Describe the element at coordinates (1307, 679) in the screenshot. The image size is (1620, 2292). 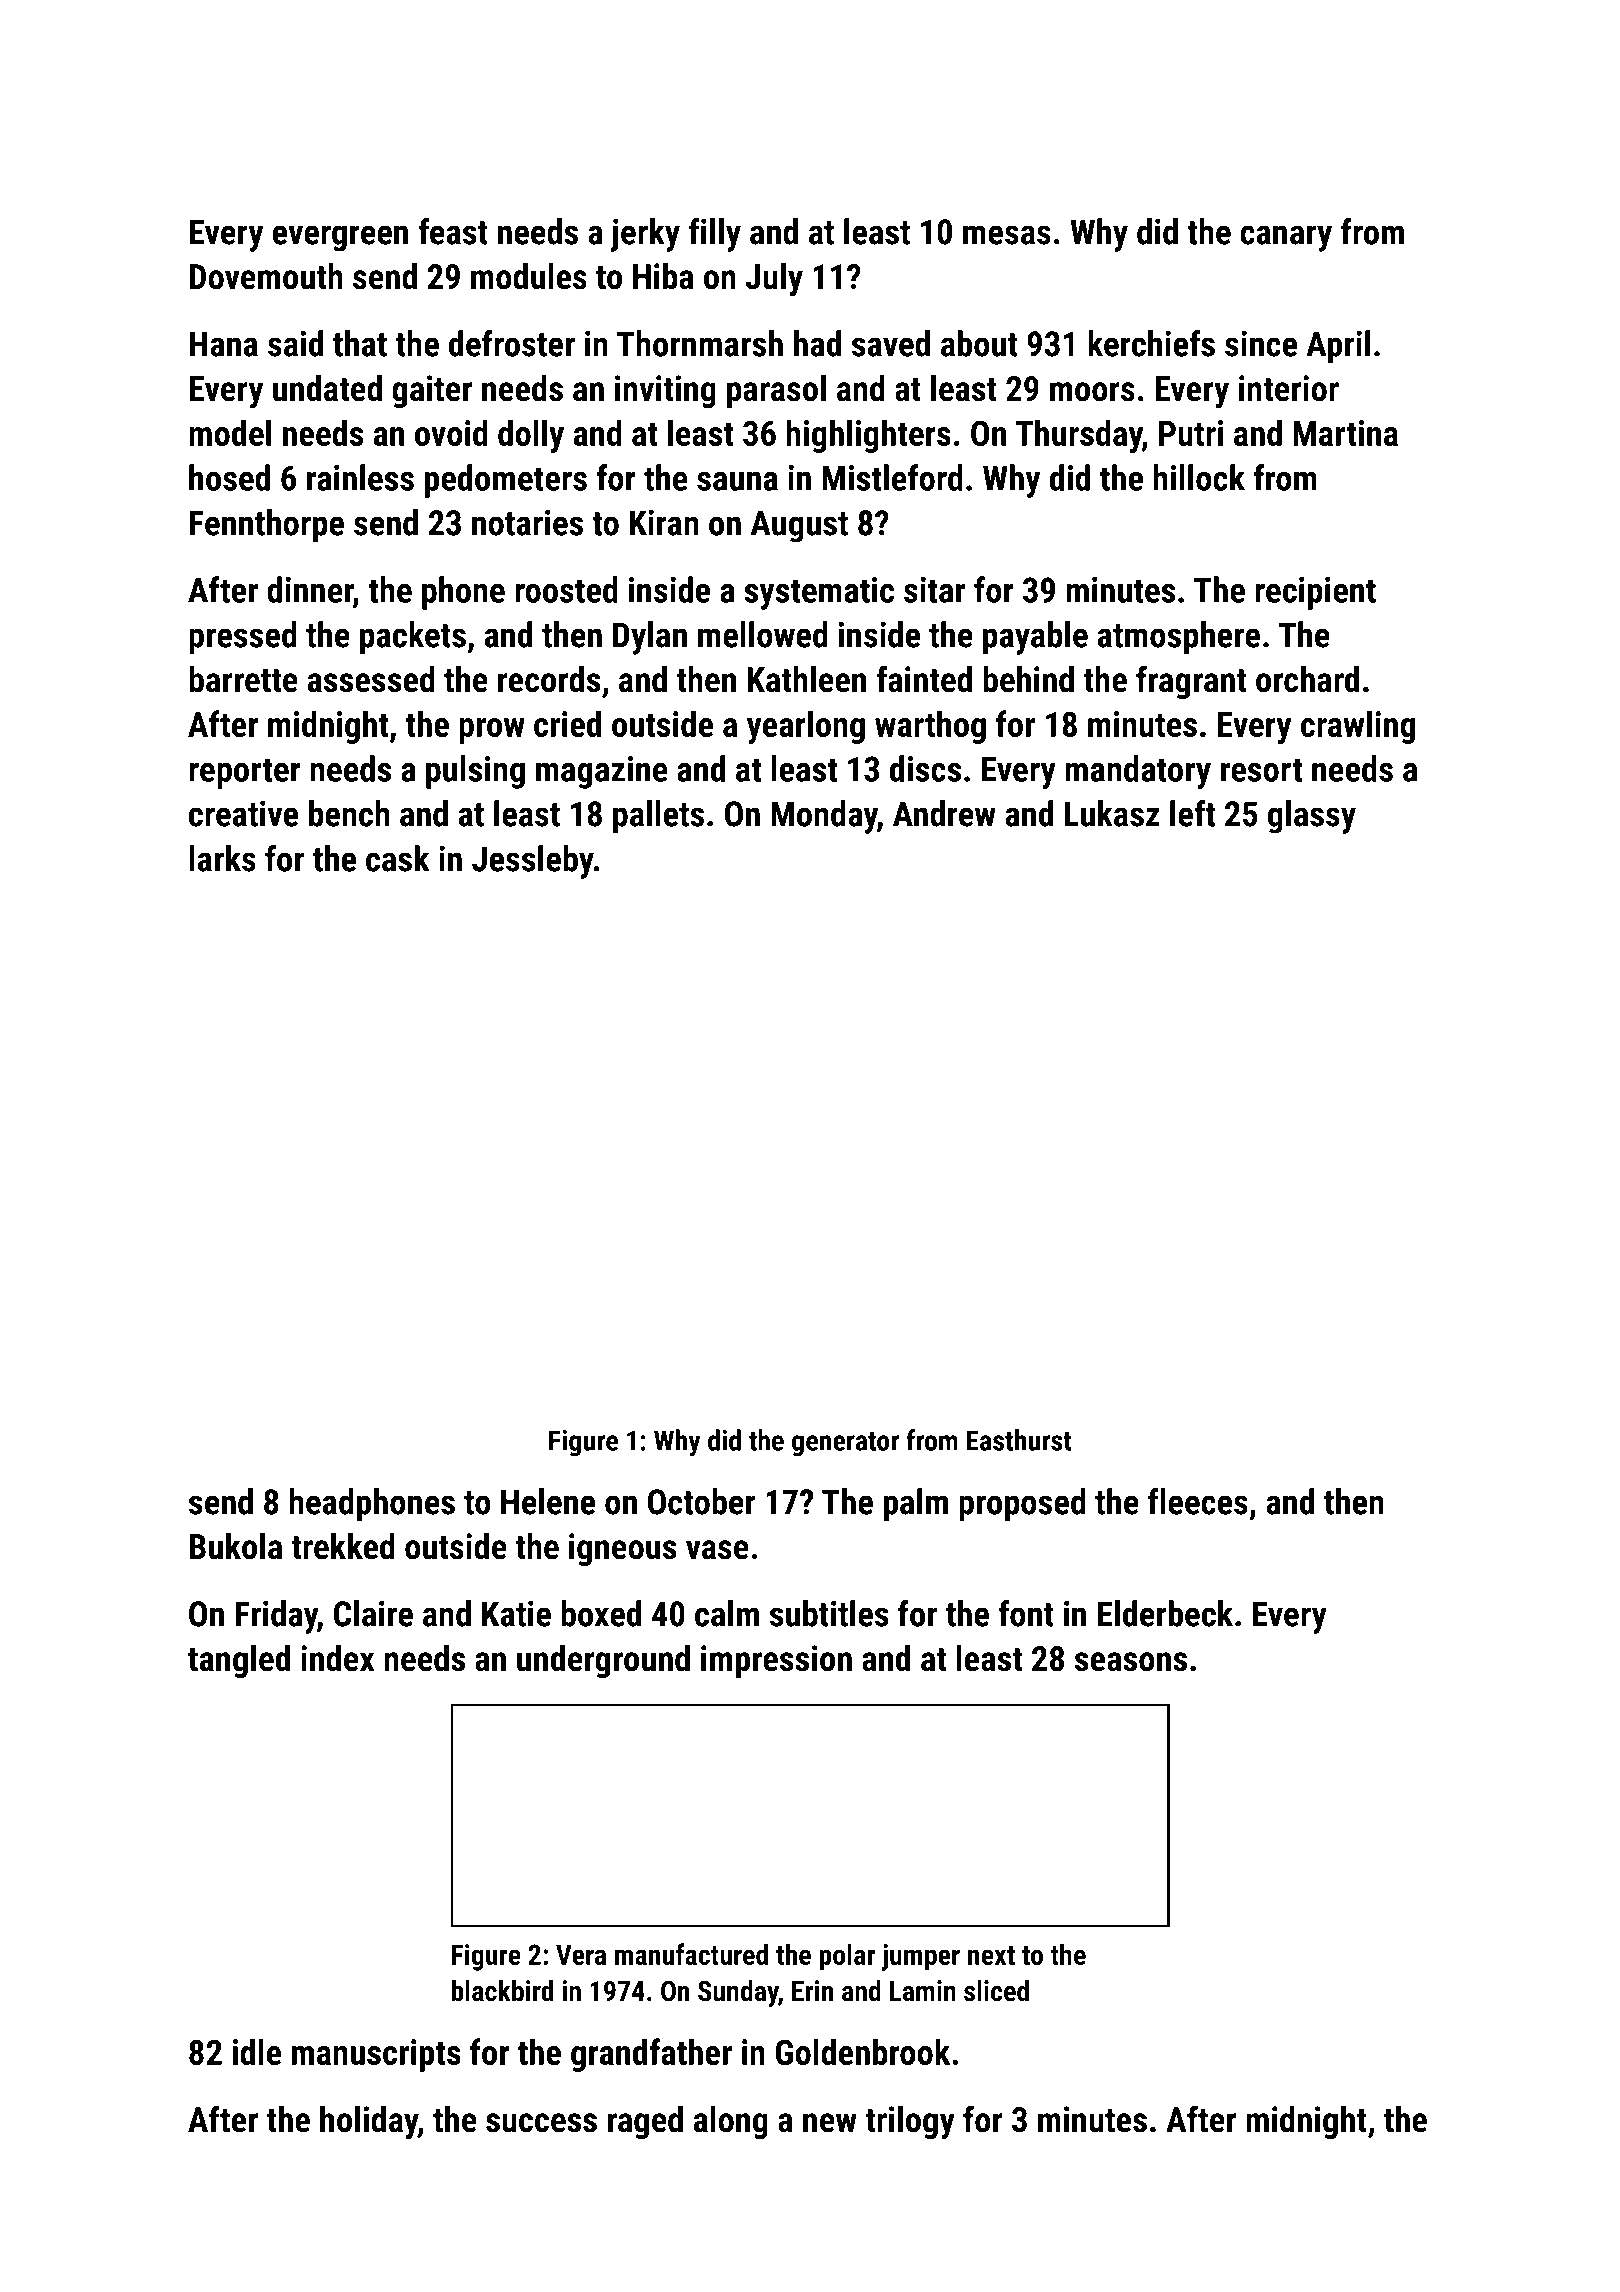
I see `orchard` at that location.
